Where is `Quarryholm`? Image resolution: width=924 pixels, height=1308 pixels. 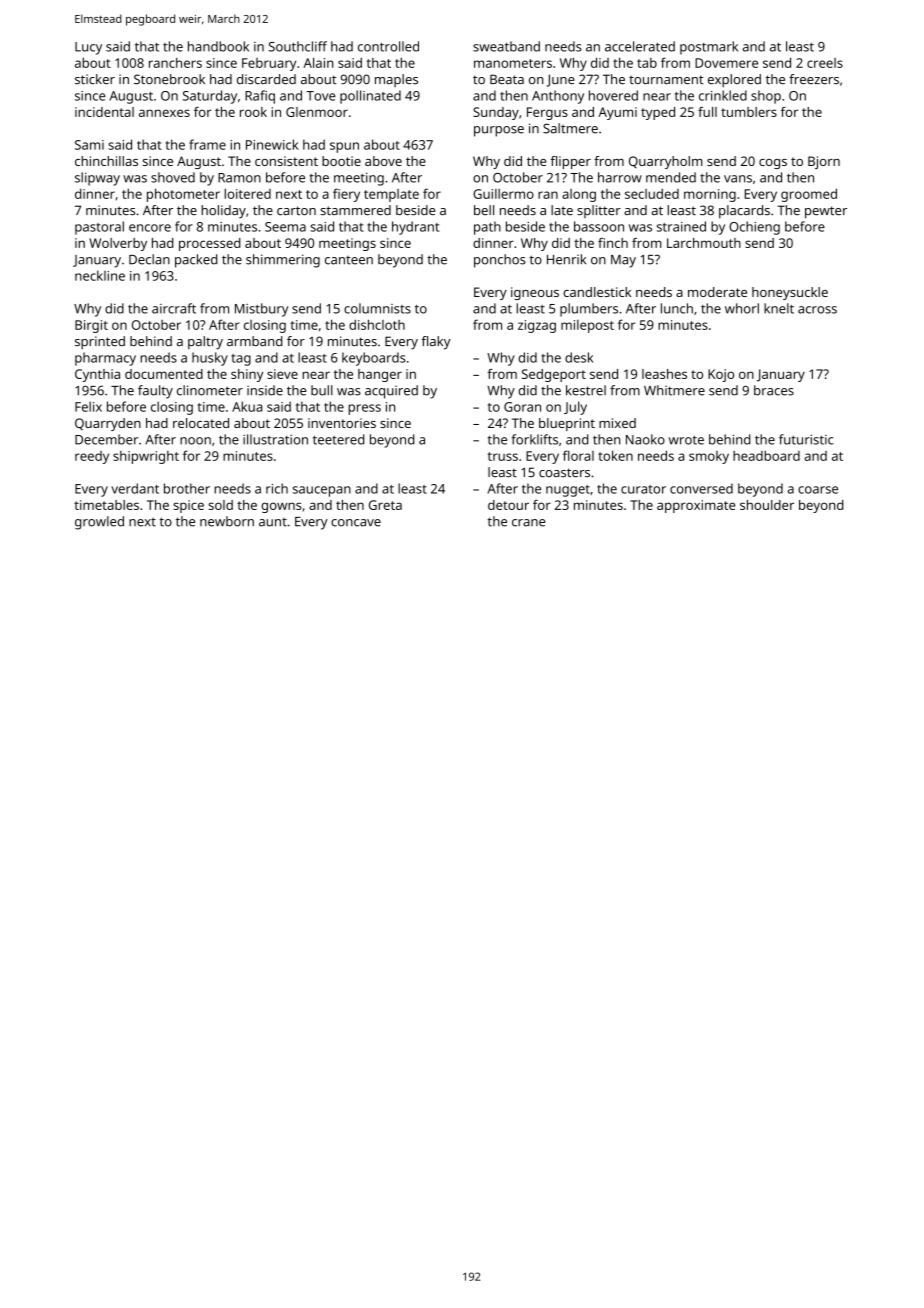 Quarryholm is located at coordinates (666, 162).
